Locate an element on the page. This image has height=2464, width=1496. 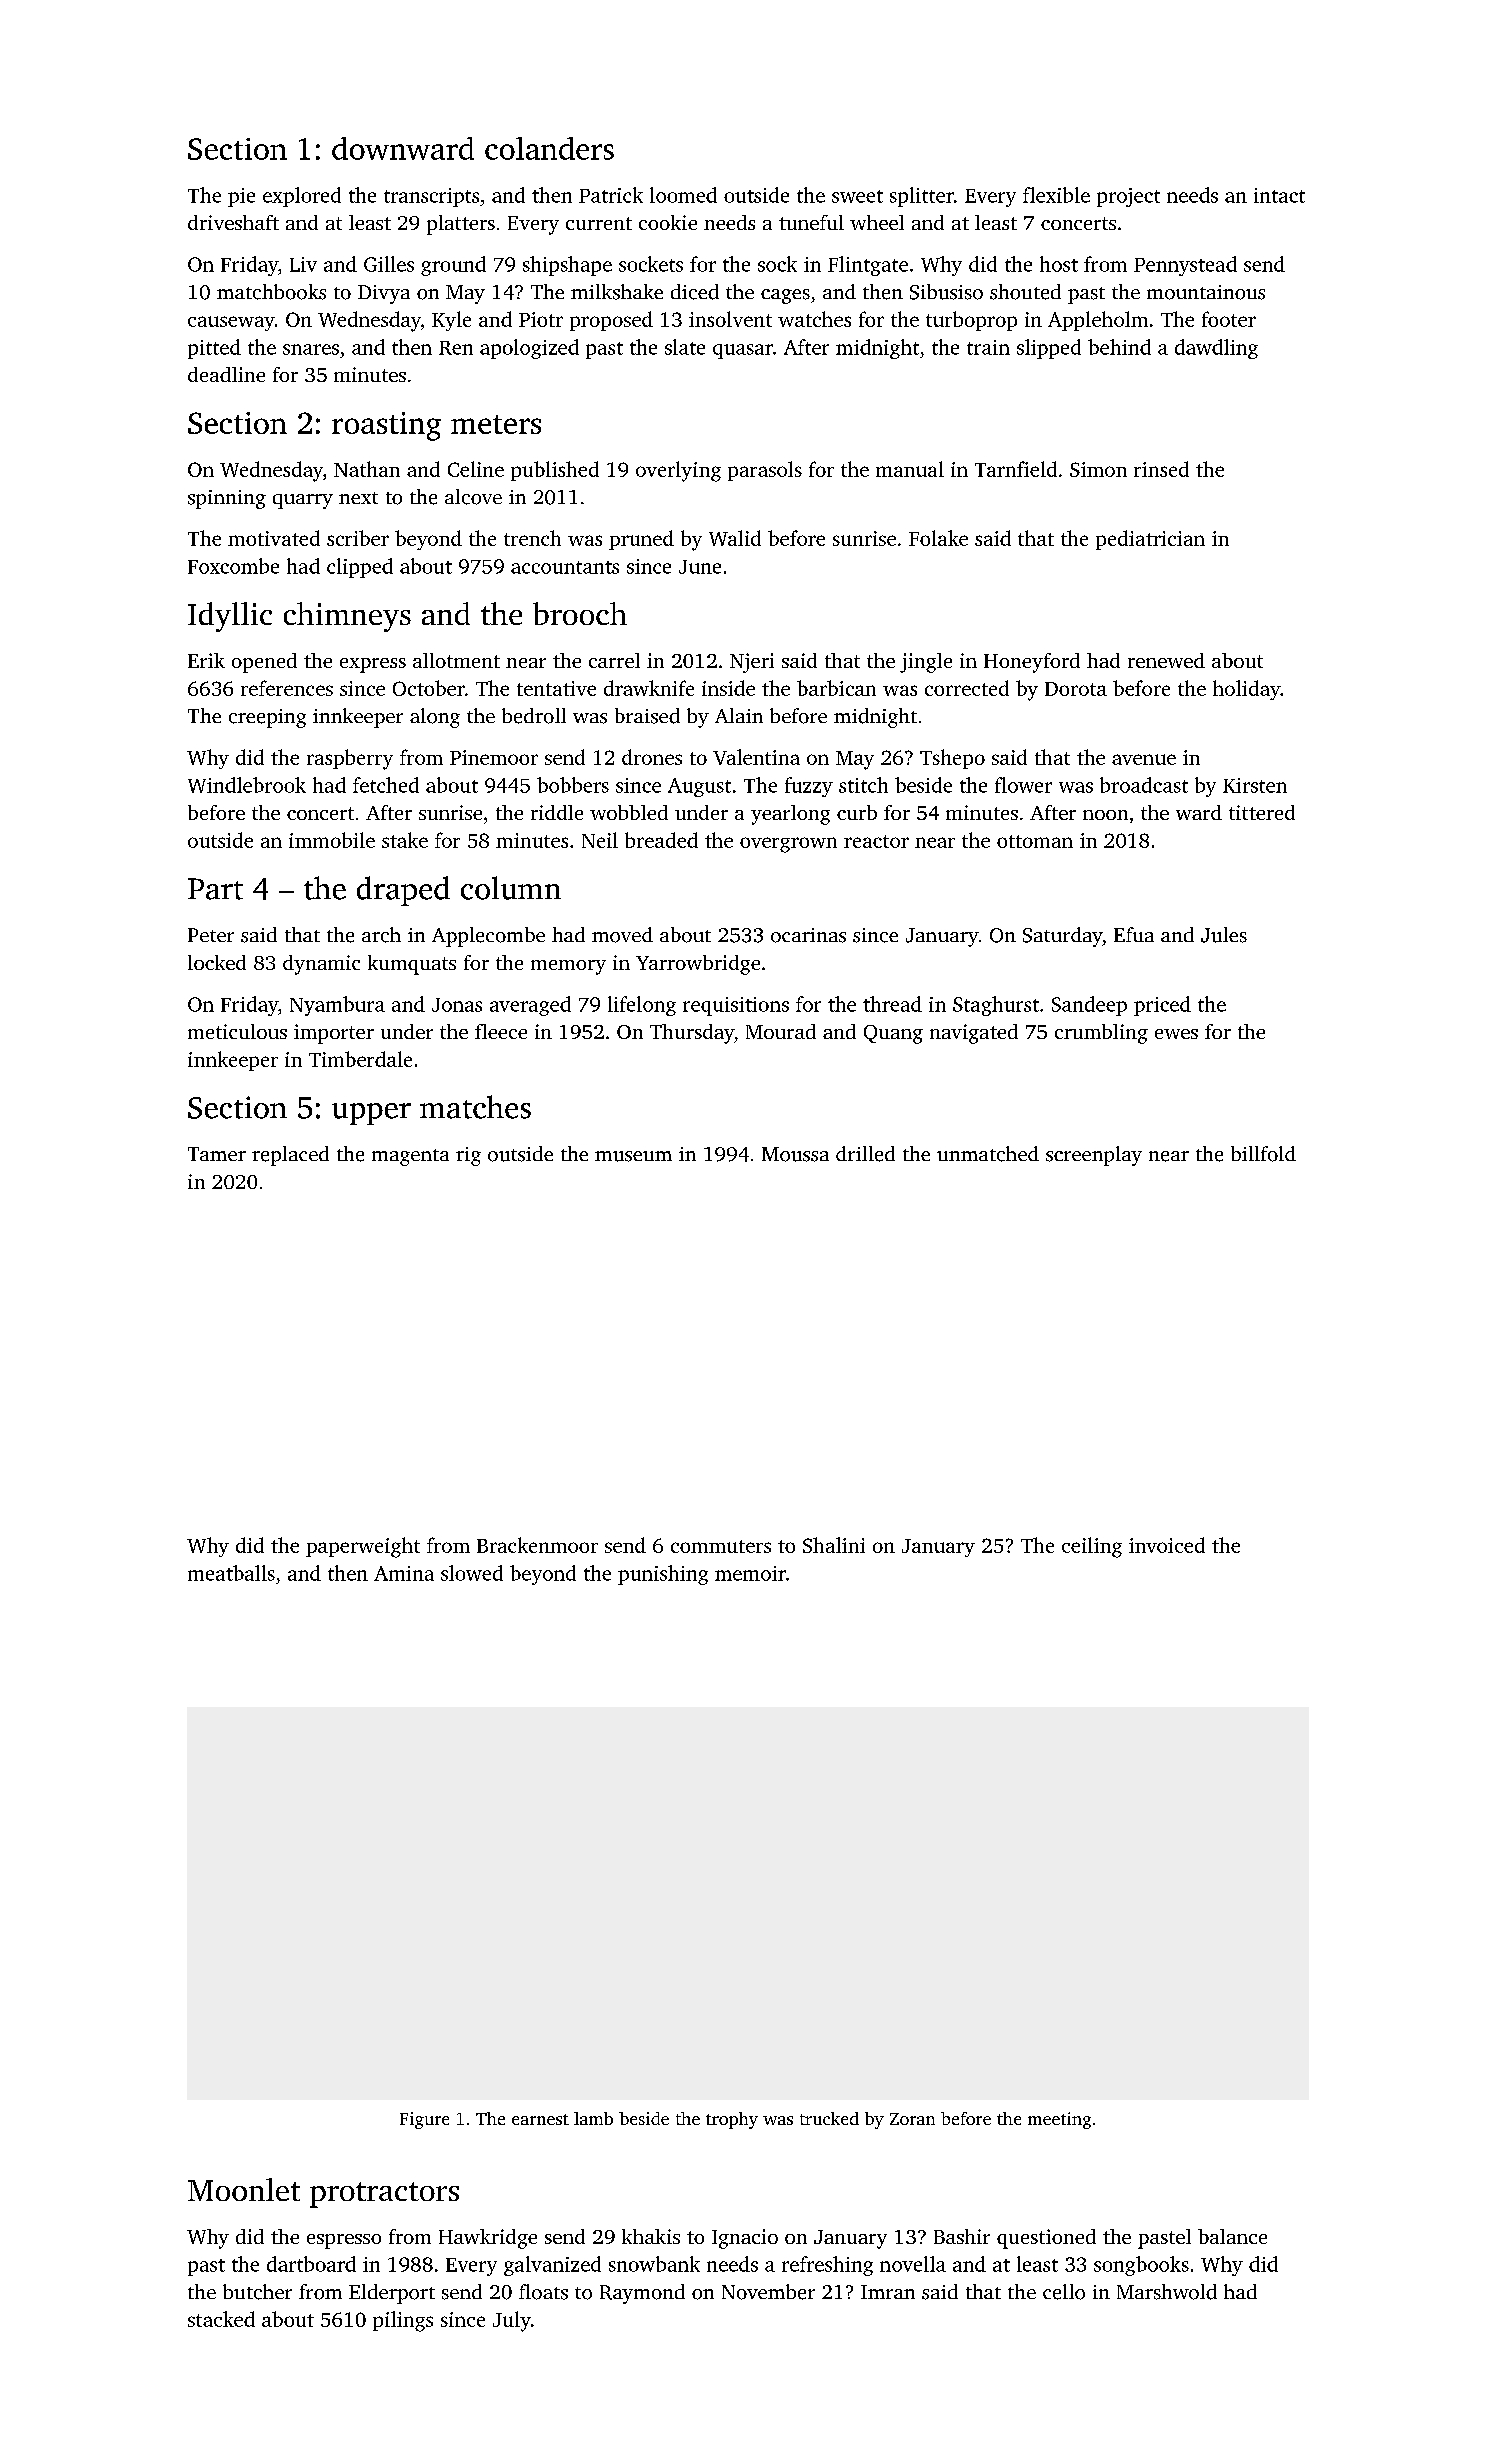
thread is located at coordinates (892, 1004).
